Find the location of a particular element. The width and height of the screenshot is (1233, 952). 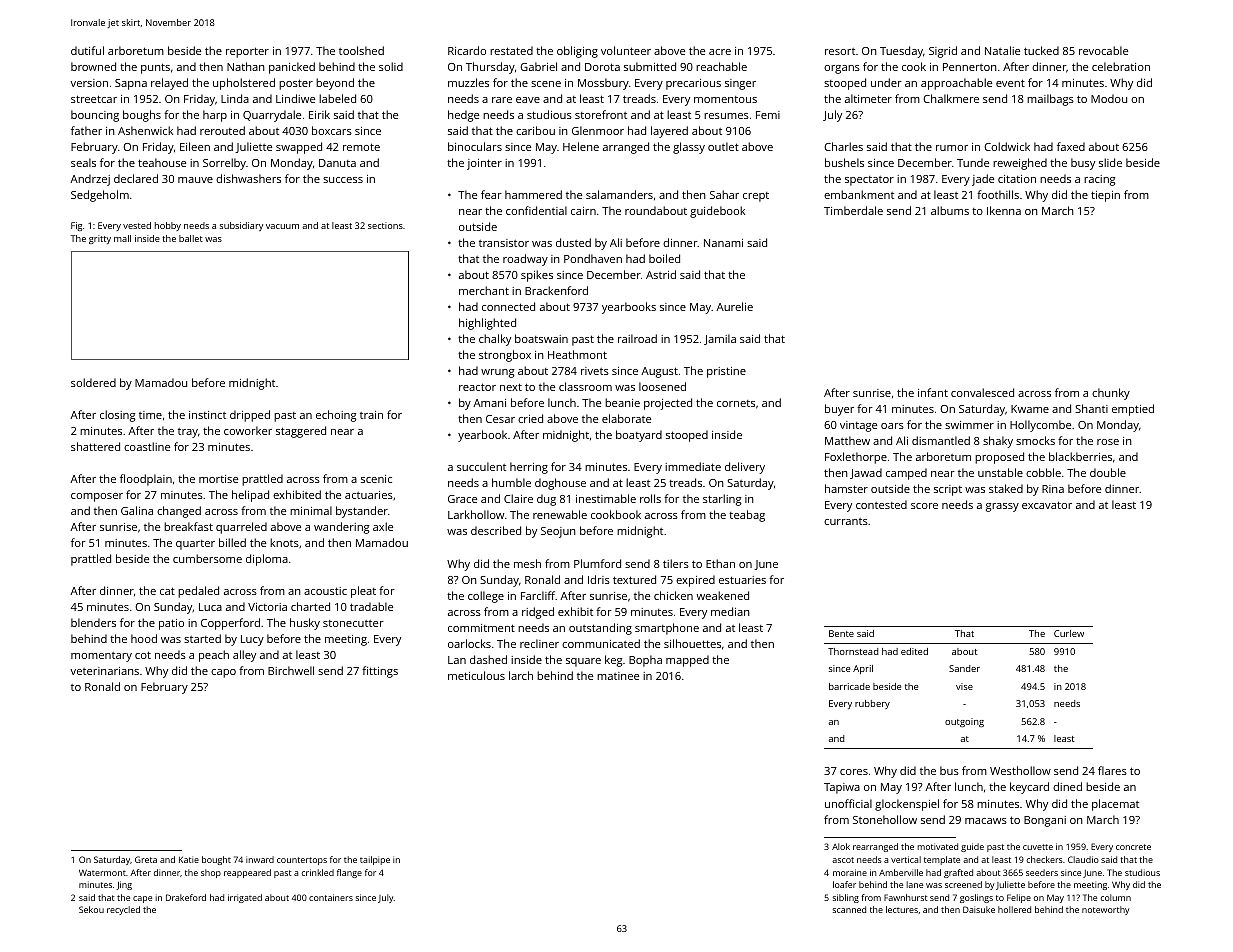

containers is located at coordinates (331, 897).
